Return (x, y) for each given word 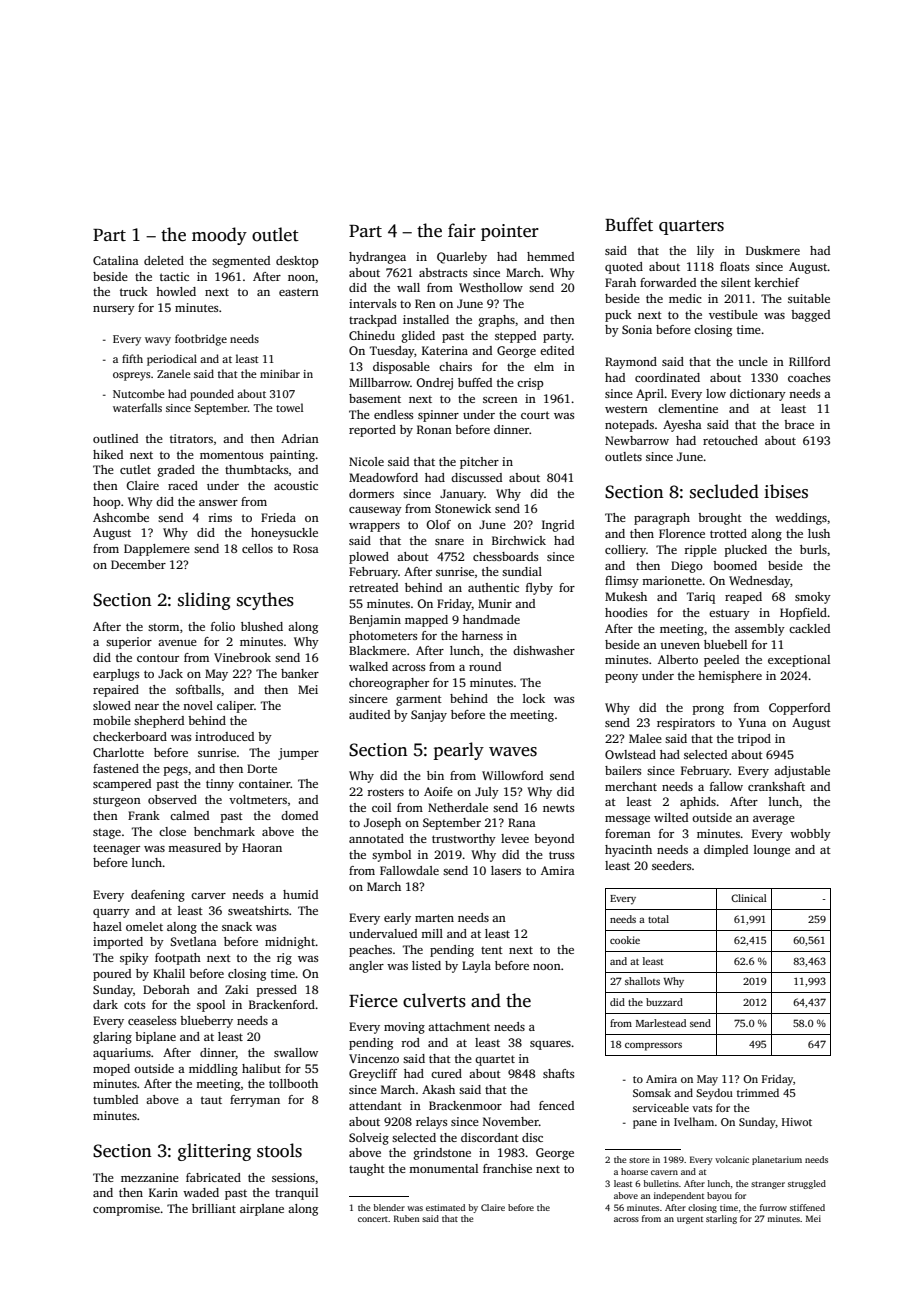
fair (462, 230)
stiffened (807, 1207)
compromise (126, 1210)
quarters (691, 227)
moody (219, 236)
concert (373, 1219)
